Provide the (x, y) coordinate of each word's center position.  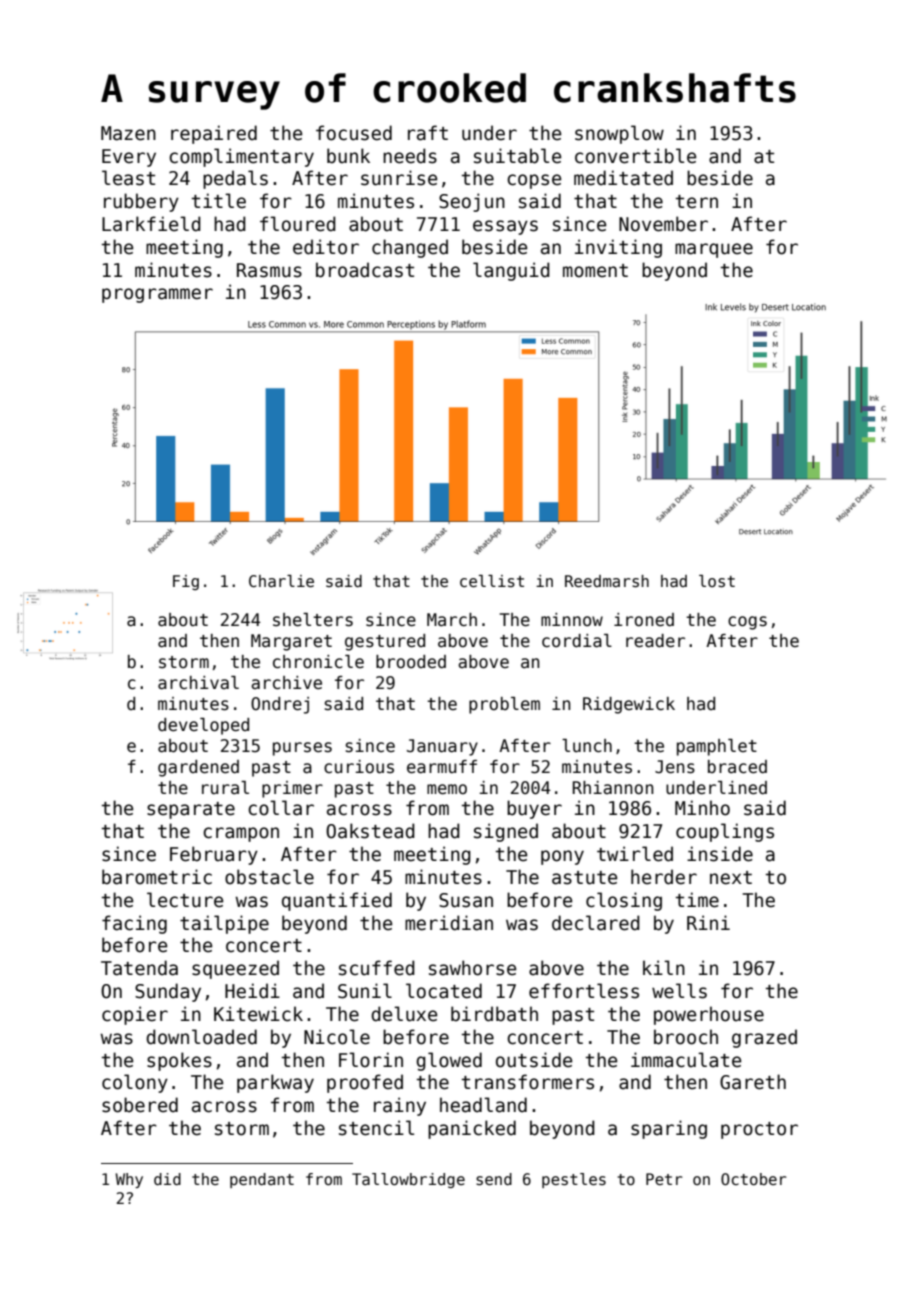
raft (428, 133)
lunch (587, 746)
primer (292, 789)
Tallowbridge (408, 1180)
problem (504, 705)
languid (511, 271)
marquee (714, 250)
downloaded (201, 1037)
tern (697, 202)
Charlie (281, 581)
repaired (214, 134)
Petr (664, 1179)
